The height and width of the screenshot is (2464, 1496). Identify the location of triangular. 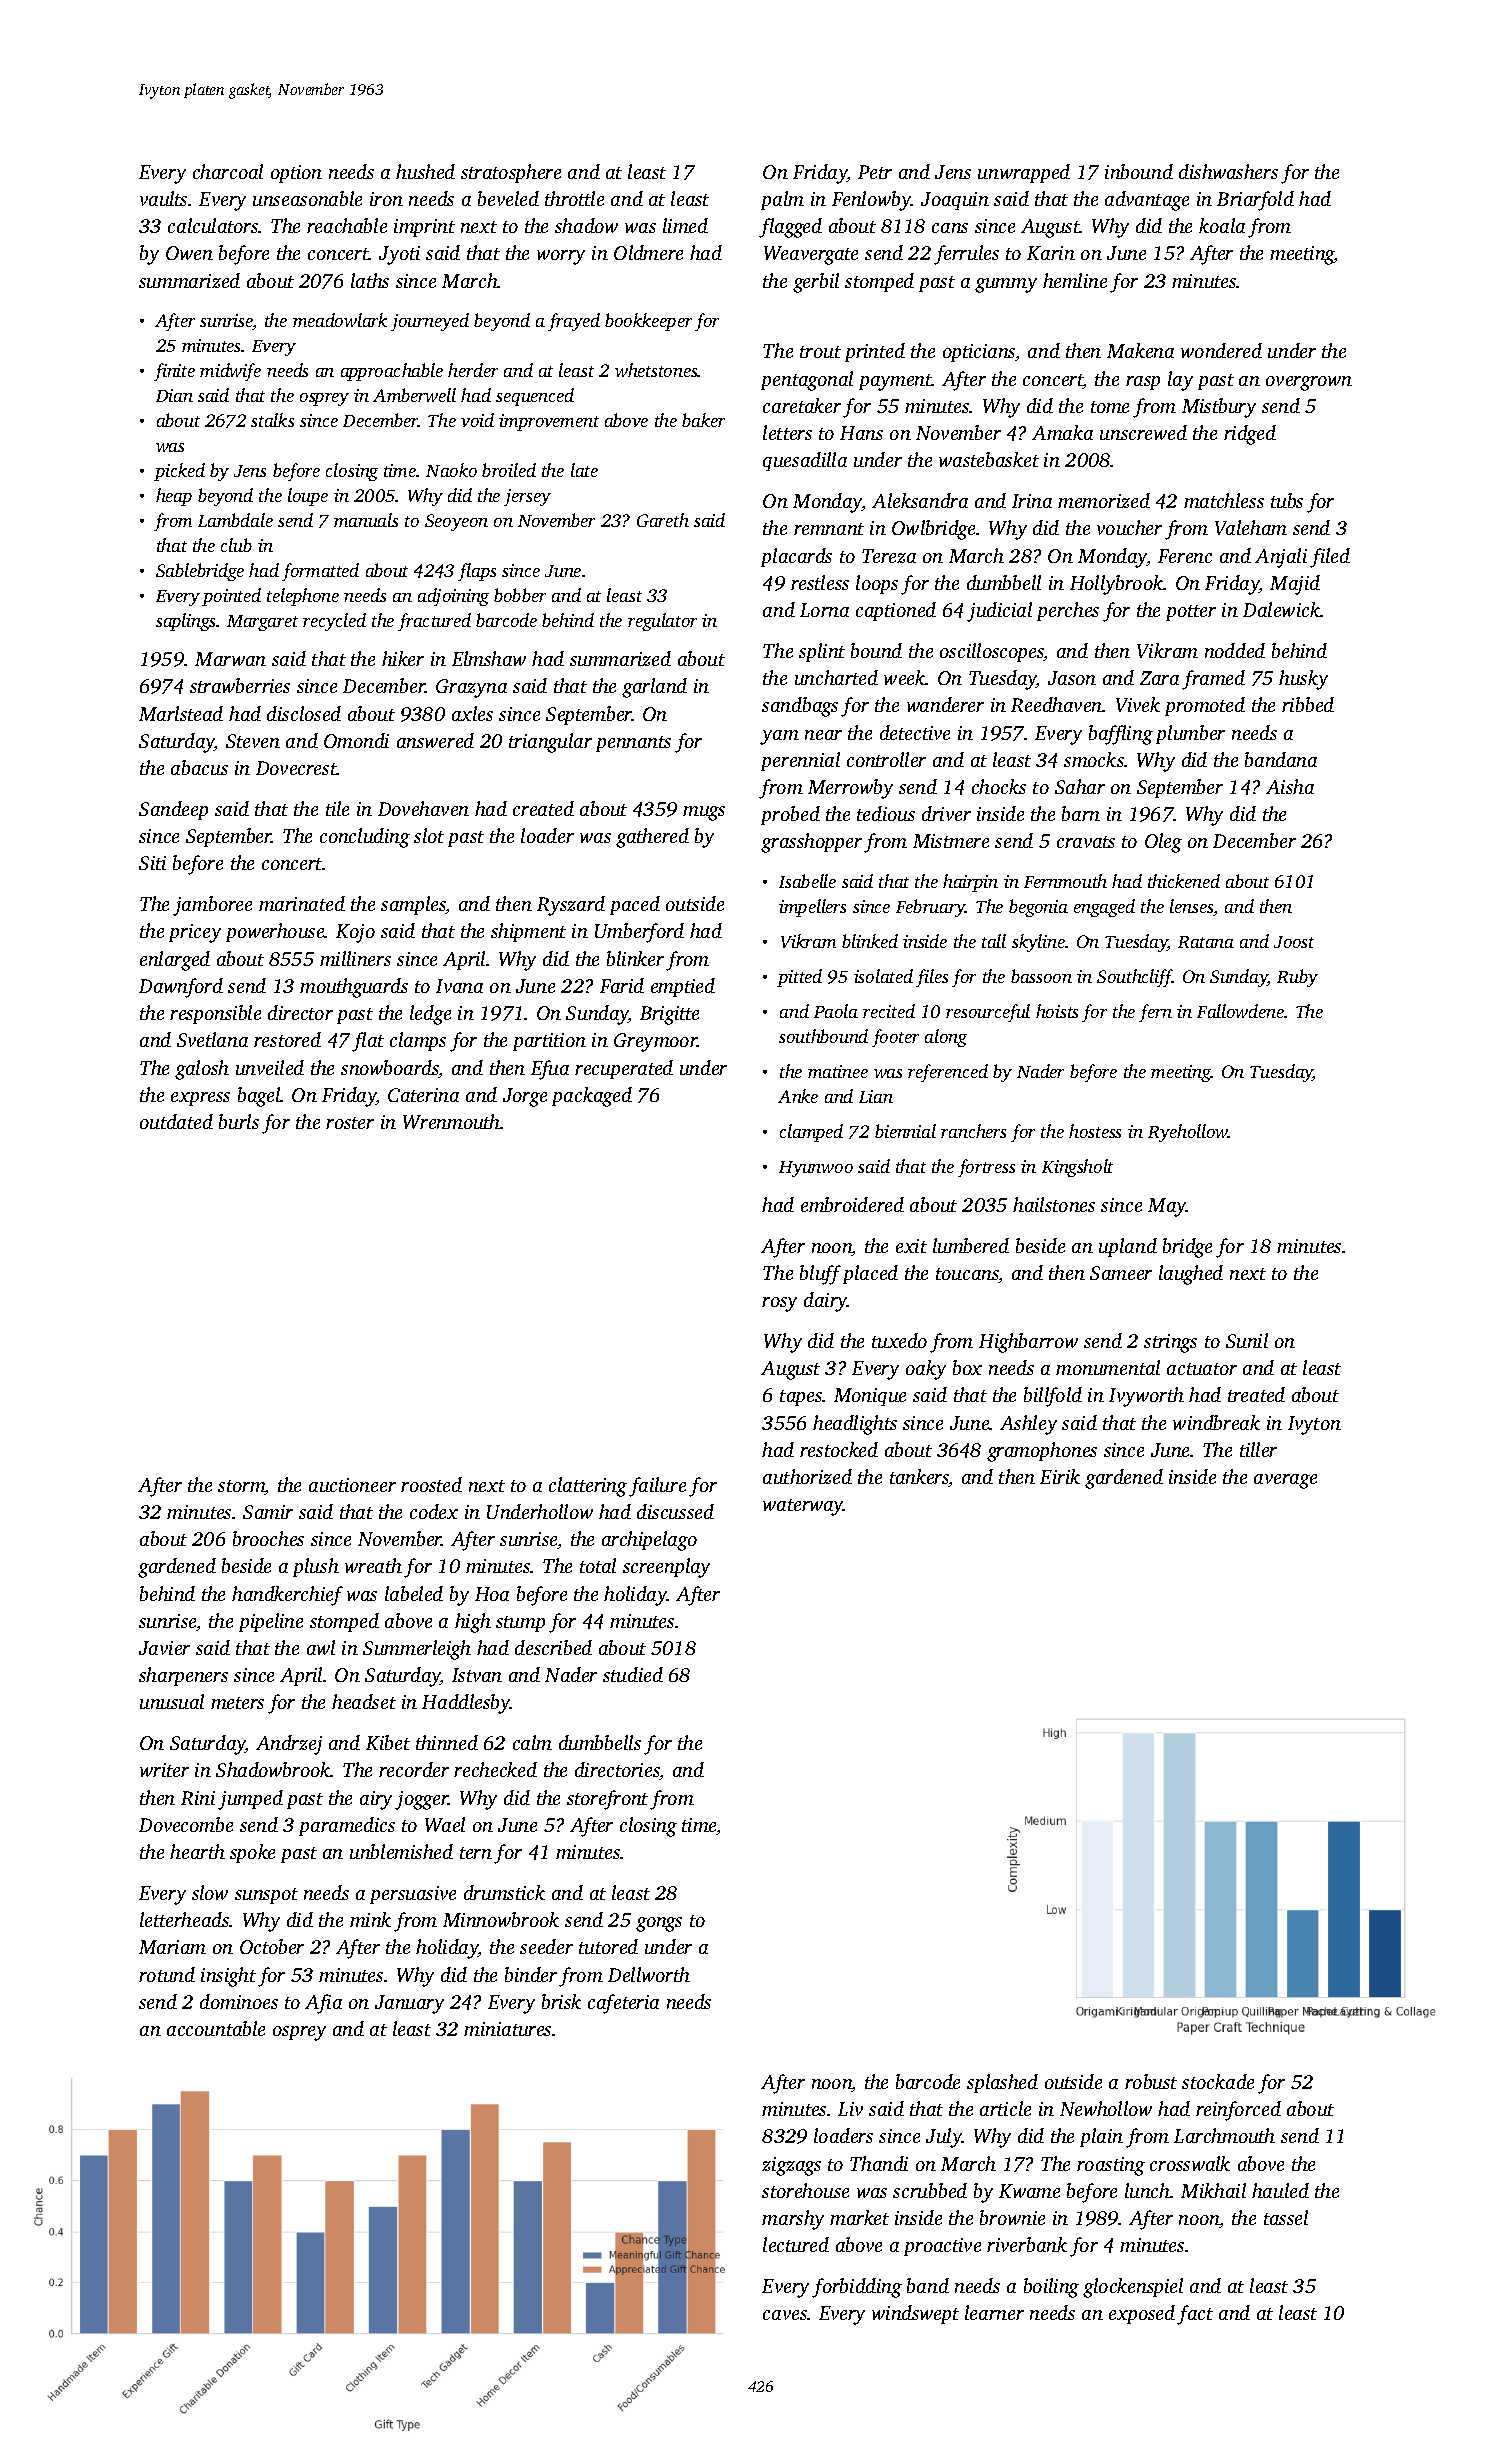
(550, 743).
